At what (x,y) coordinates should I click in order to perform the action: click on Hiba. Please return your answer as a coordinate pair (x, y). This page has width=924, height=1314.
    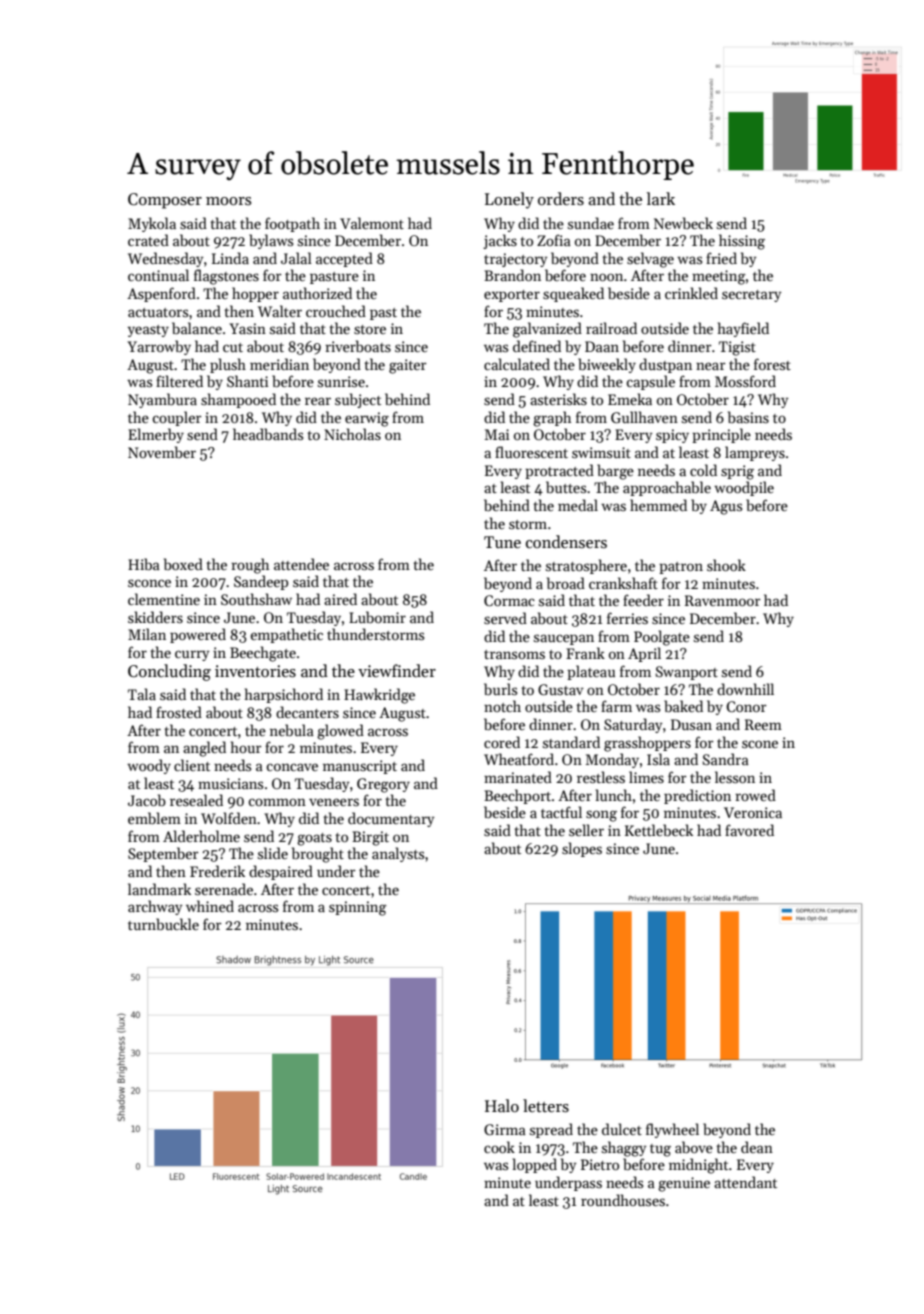
    Looking at the image, I should click on (144, 564).
